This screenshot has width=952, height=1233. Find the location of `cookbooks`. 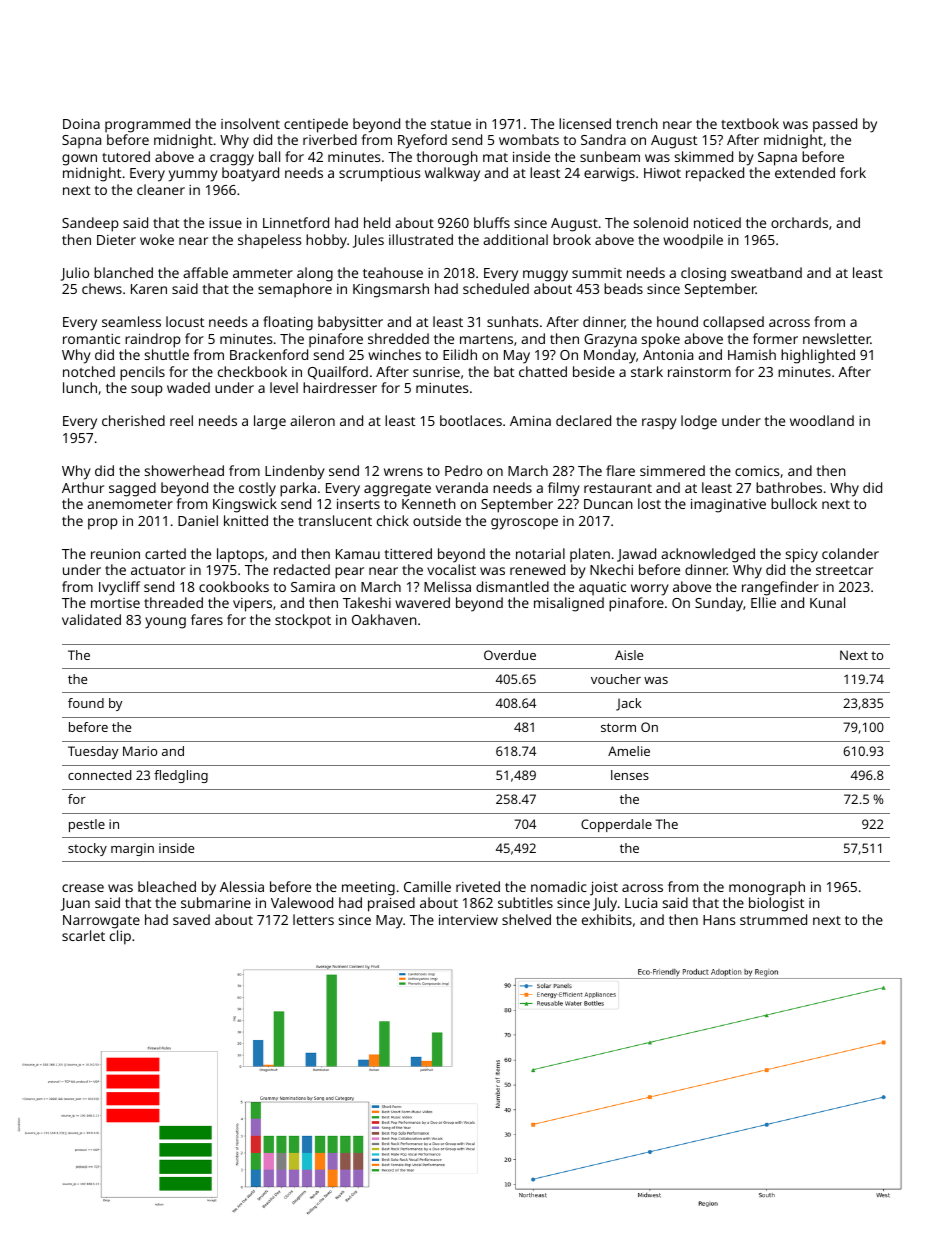

cookbooks is located at coordinates (234, 586).
